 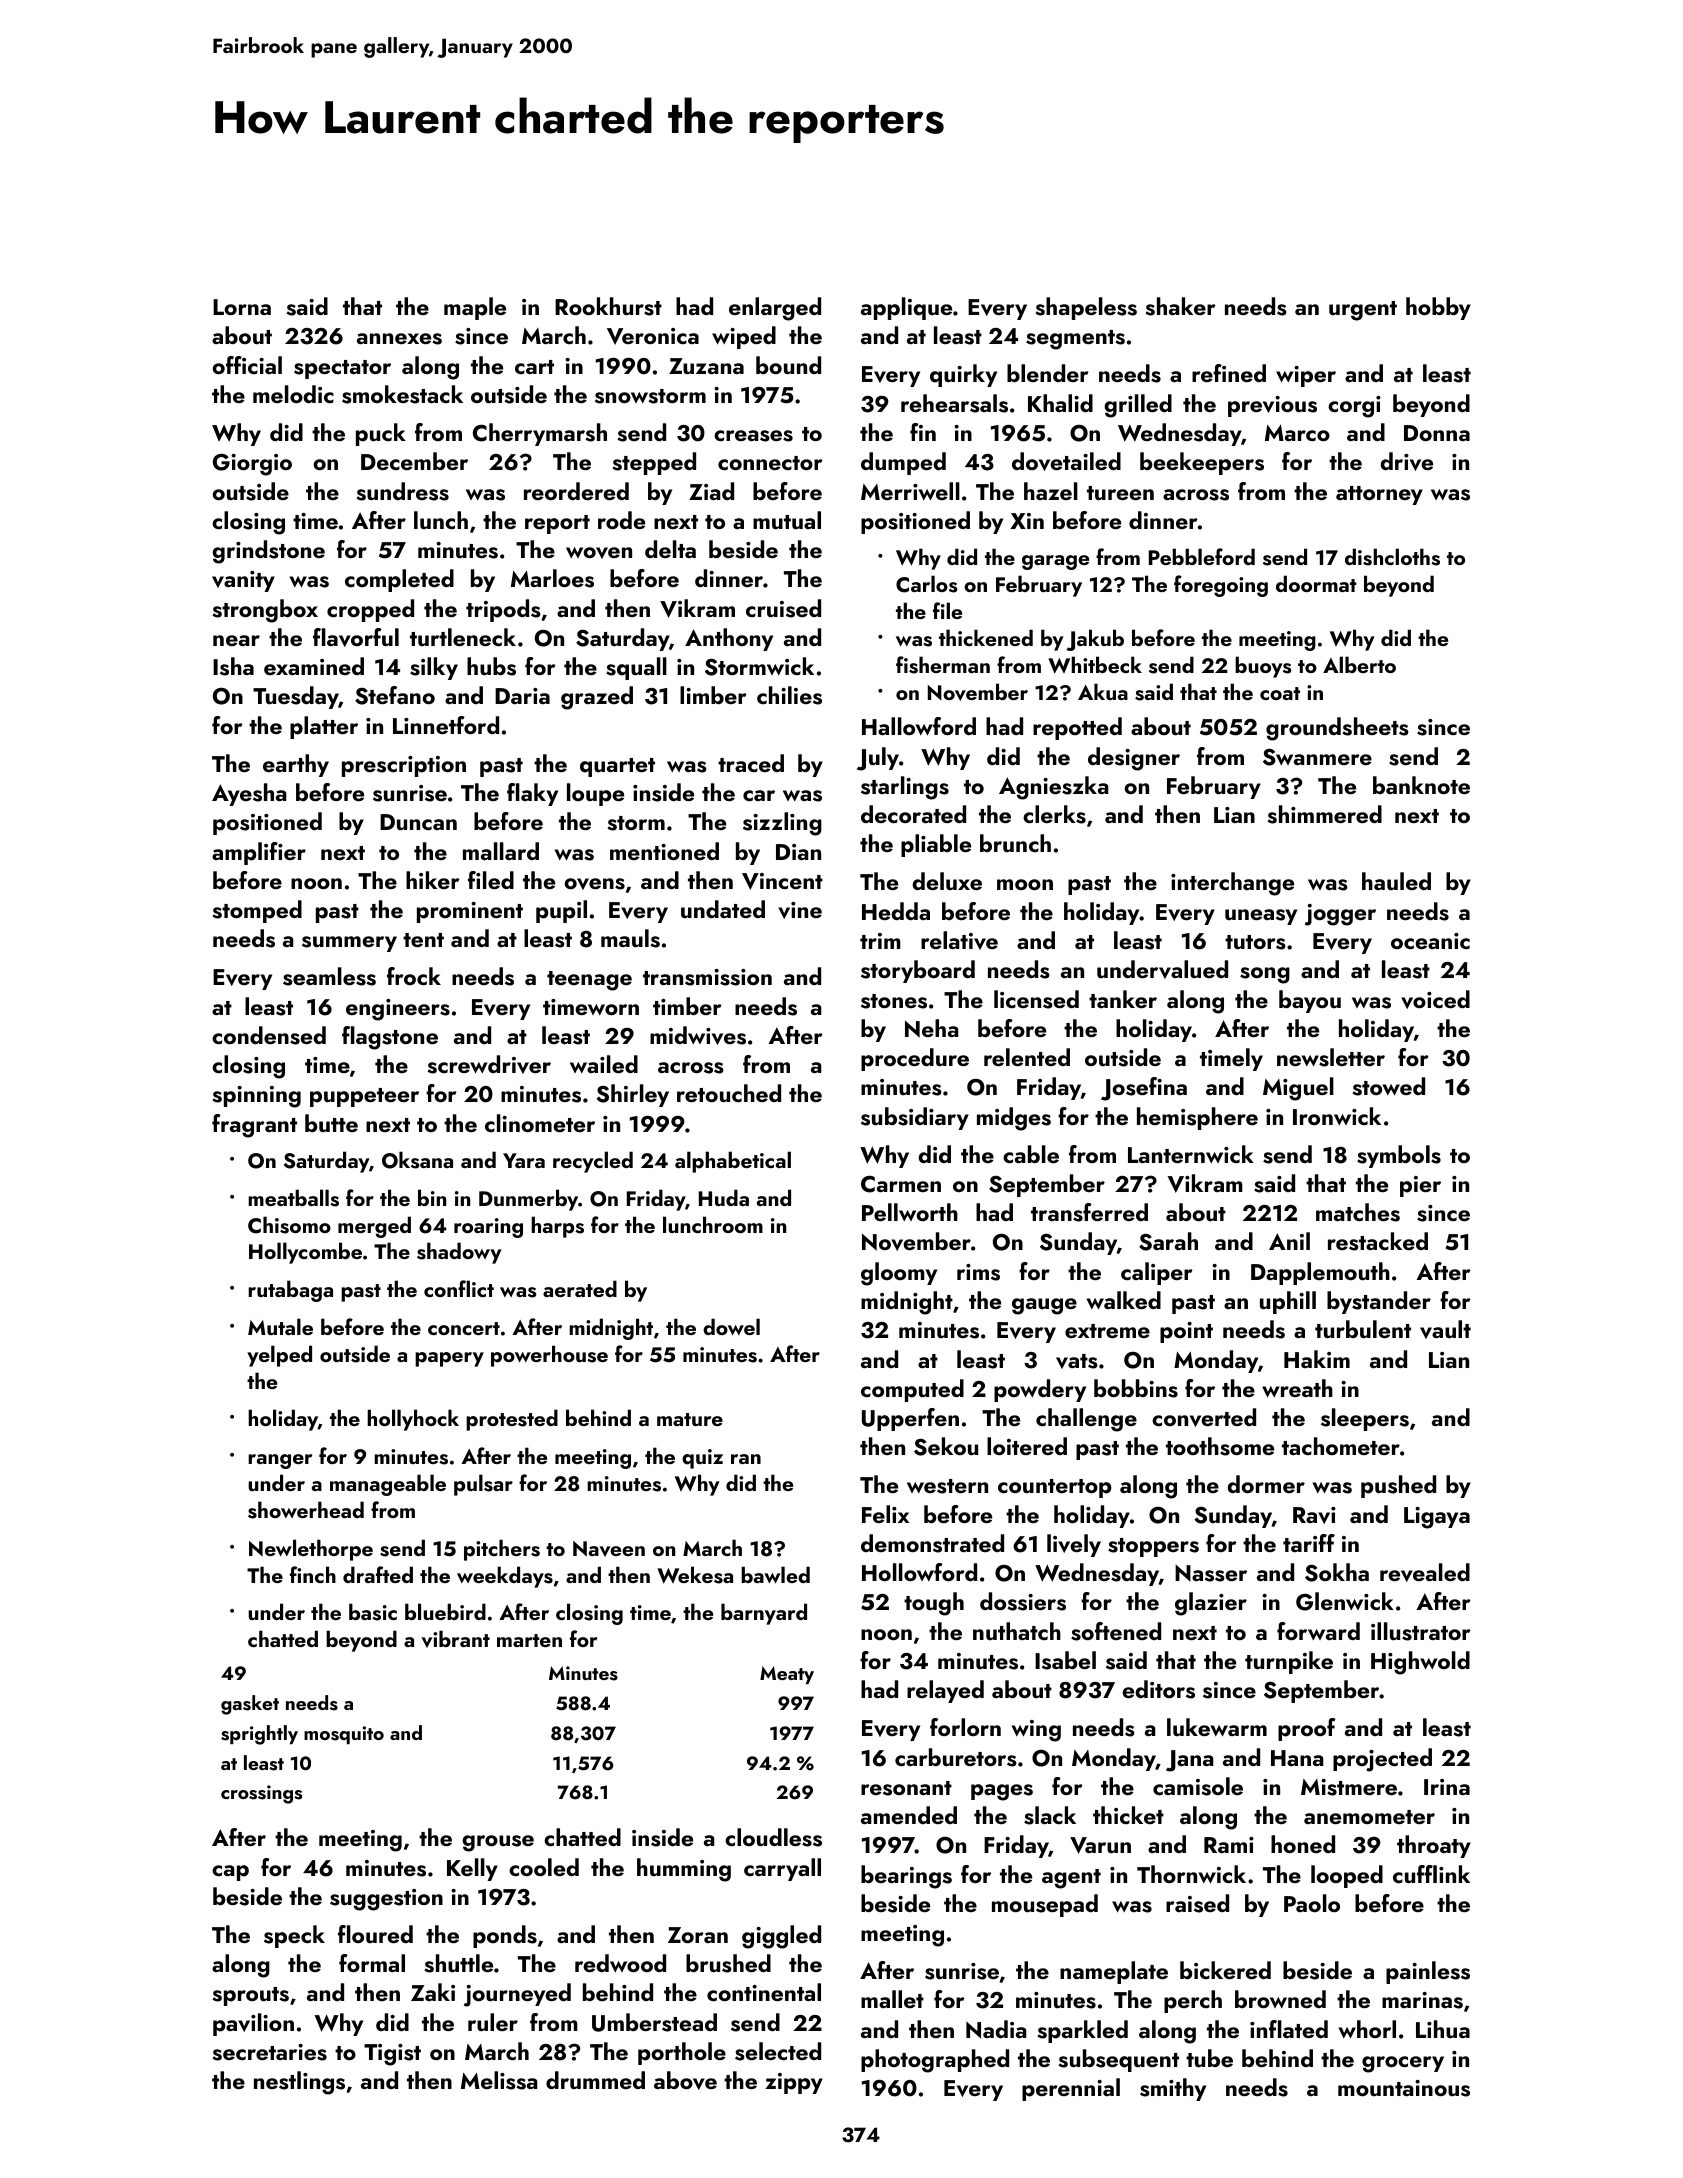 I want to click on blender, so click(x=1048, y=373).
